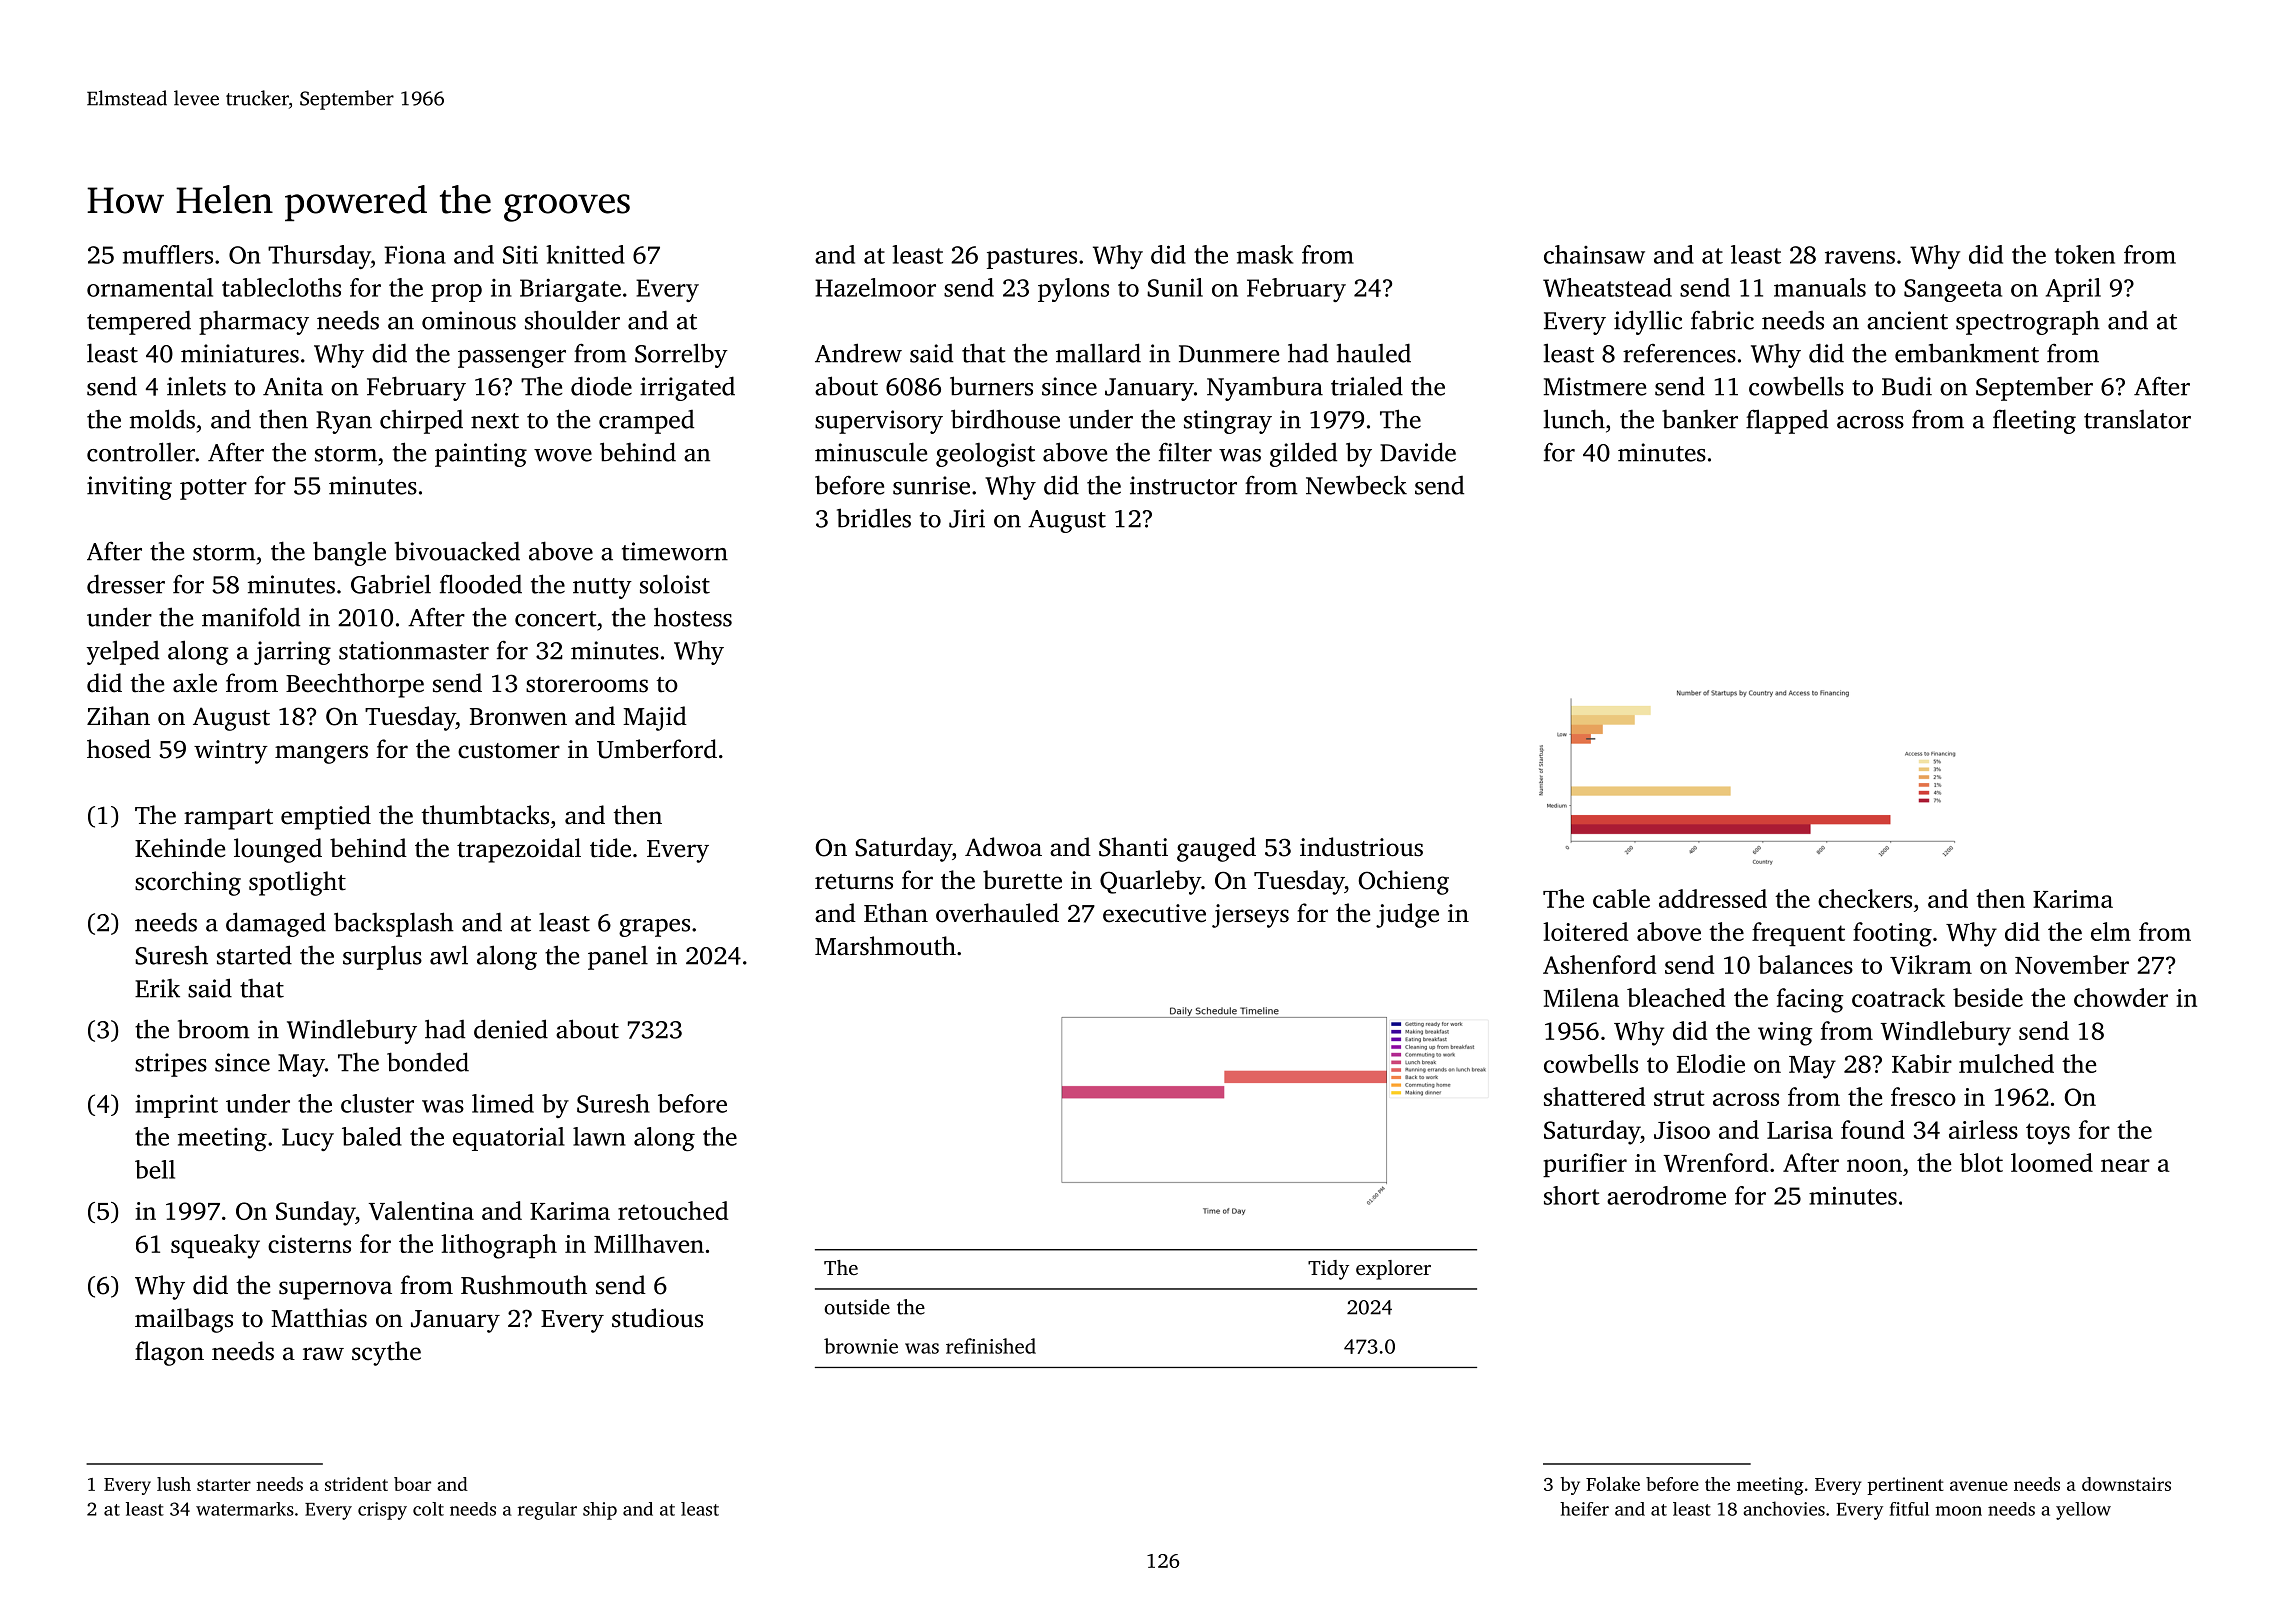 Image resolution: width=2292 pixels, height=1620 pixels. I want to click on short, so click(1572, 1195).
